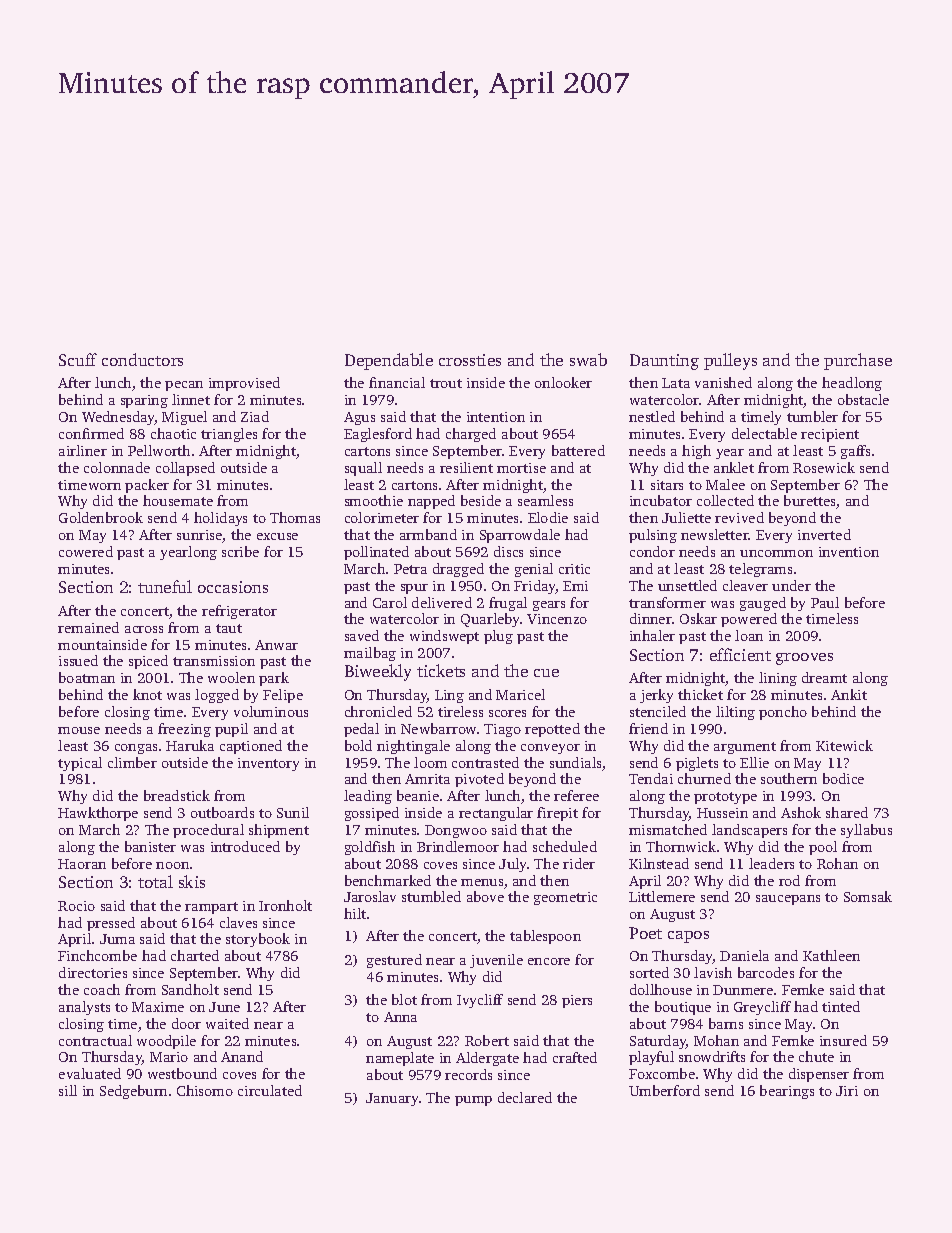 The image size is (952, 1233). Describe the element at coordinates (662, 896) in the image. I see `Littlemere` at that location.
